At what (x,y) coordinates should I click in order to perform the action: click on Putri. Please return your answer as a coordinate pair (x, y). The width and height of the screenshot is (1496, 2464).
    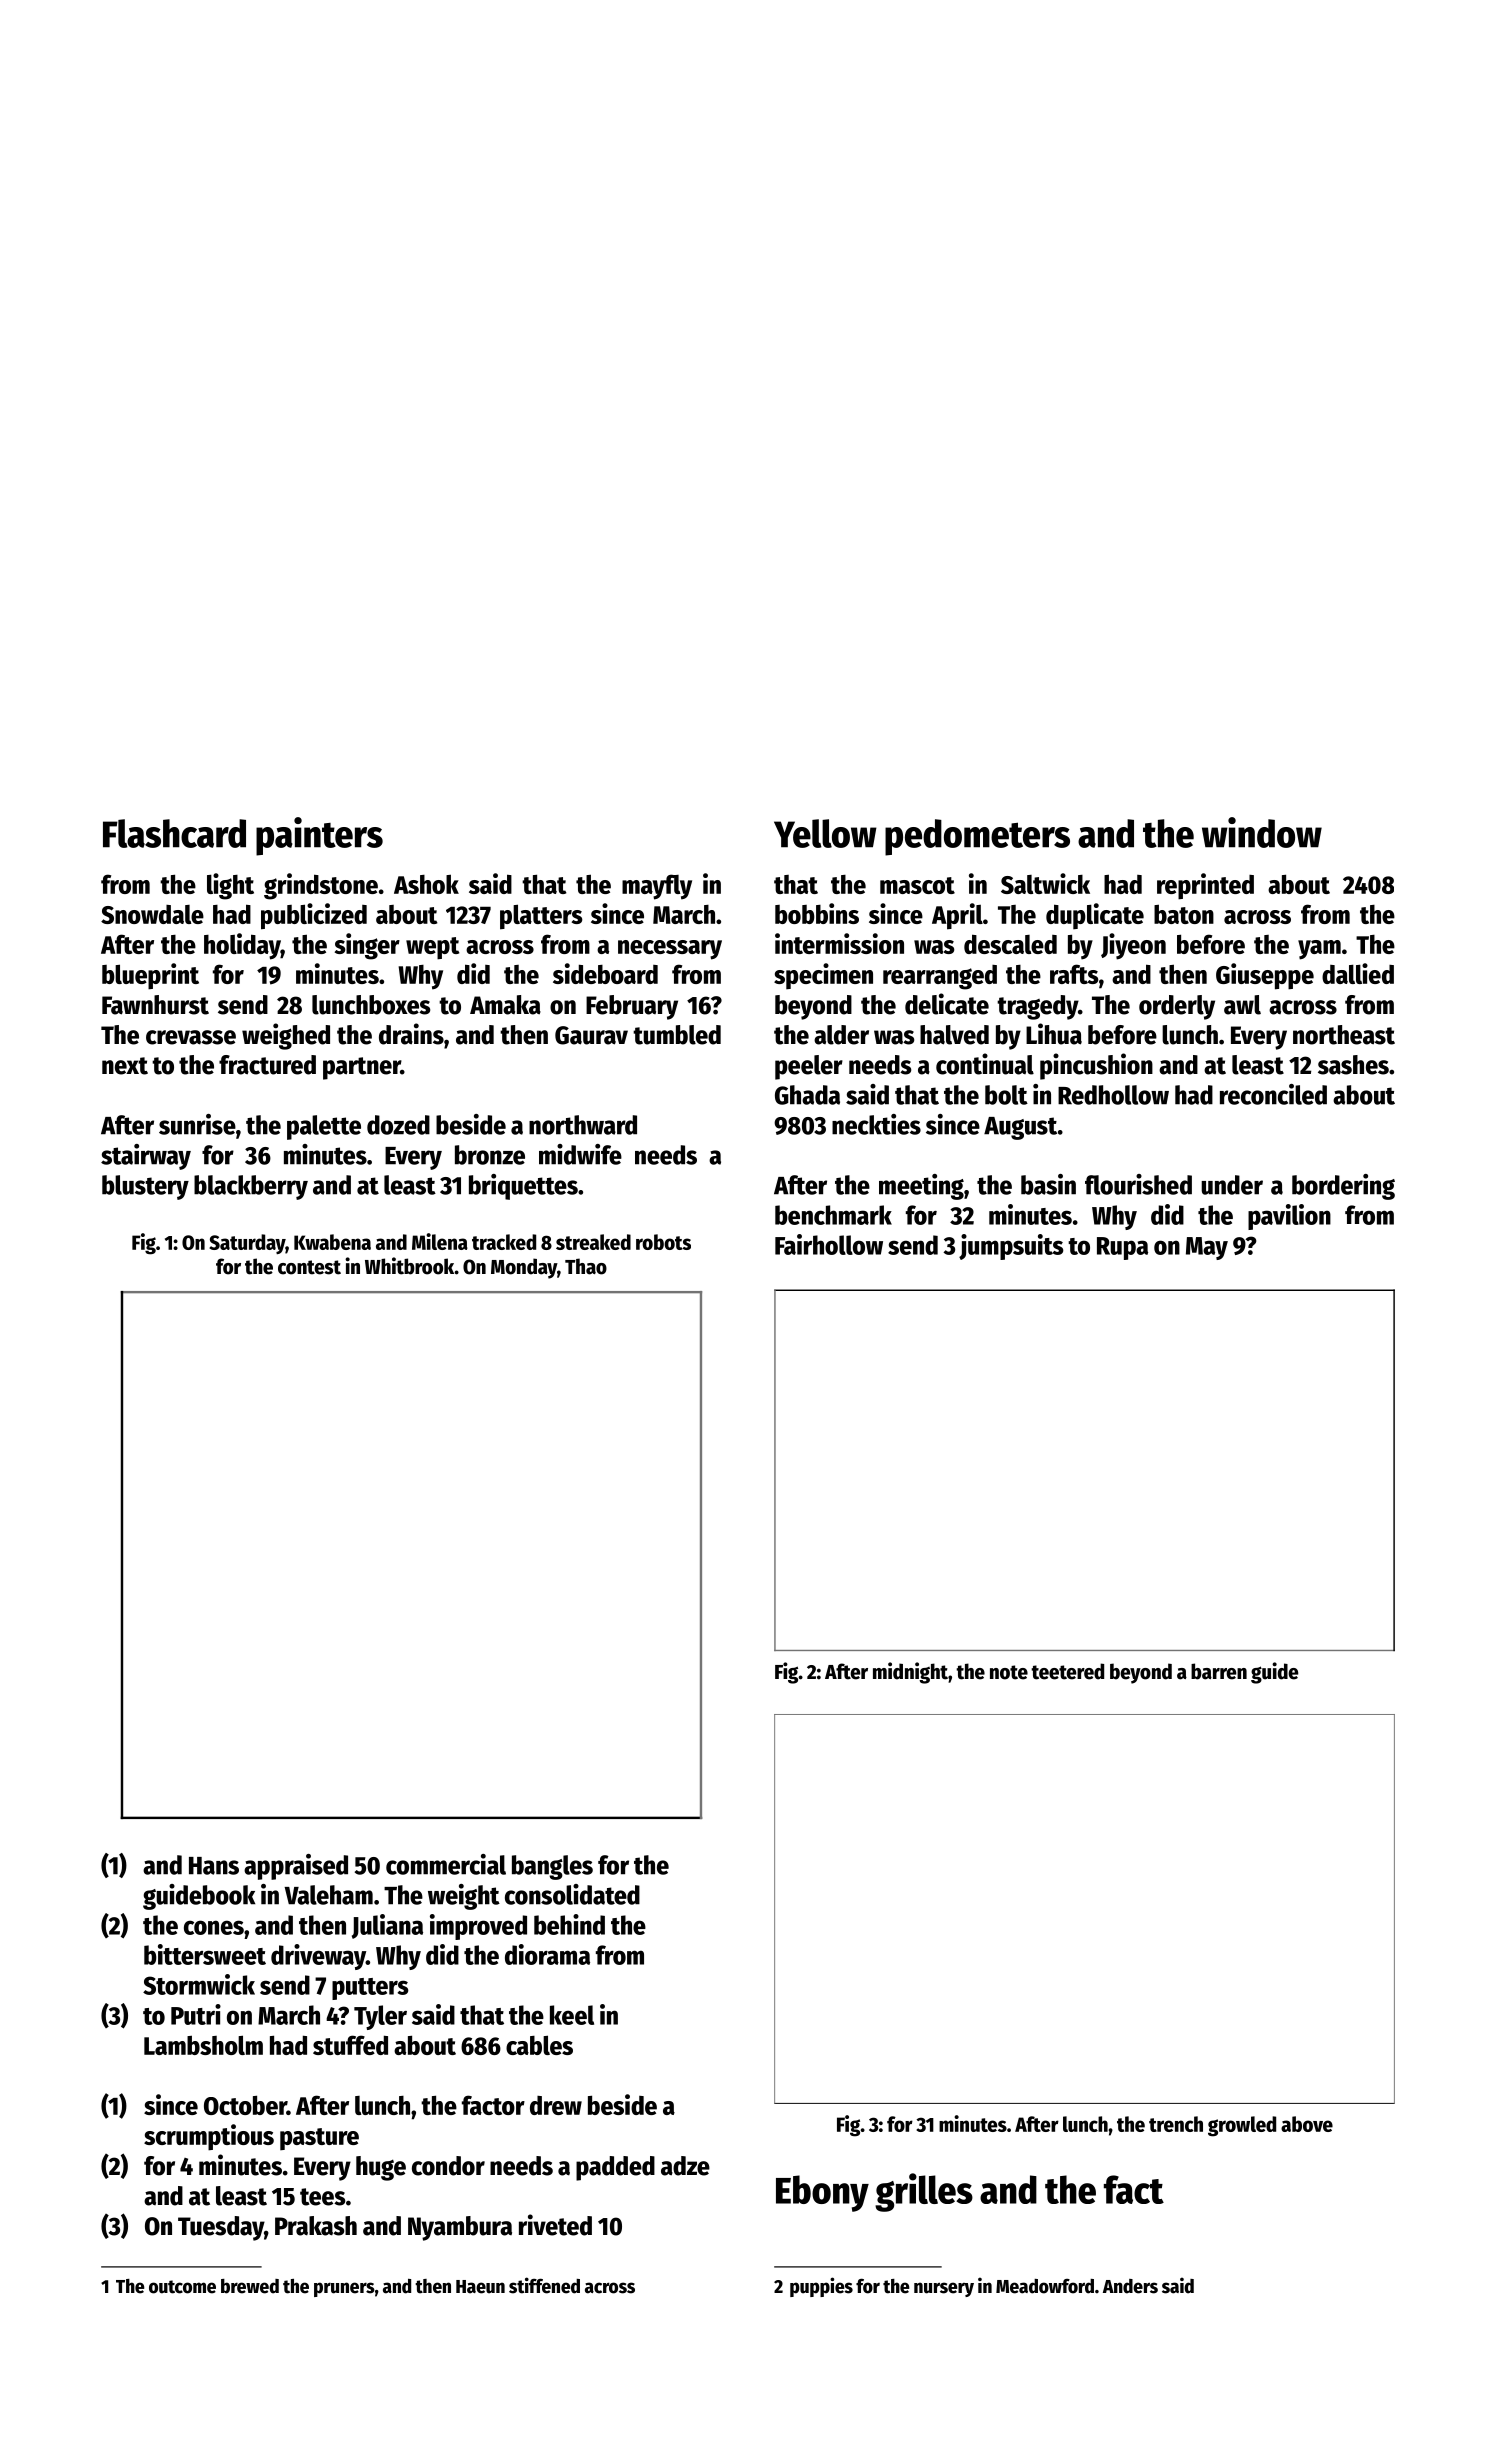
    Looking at the image, I should click on (196, 2014).
